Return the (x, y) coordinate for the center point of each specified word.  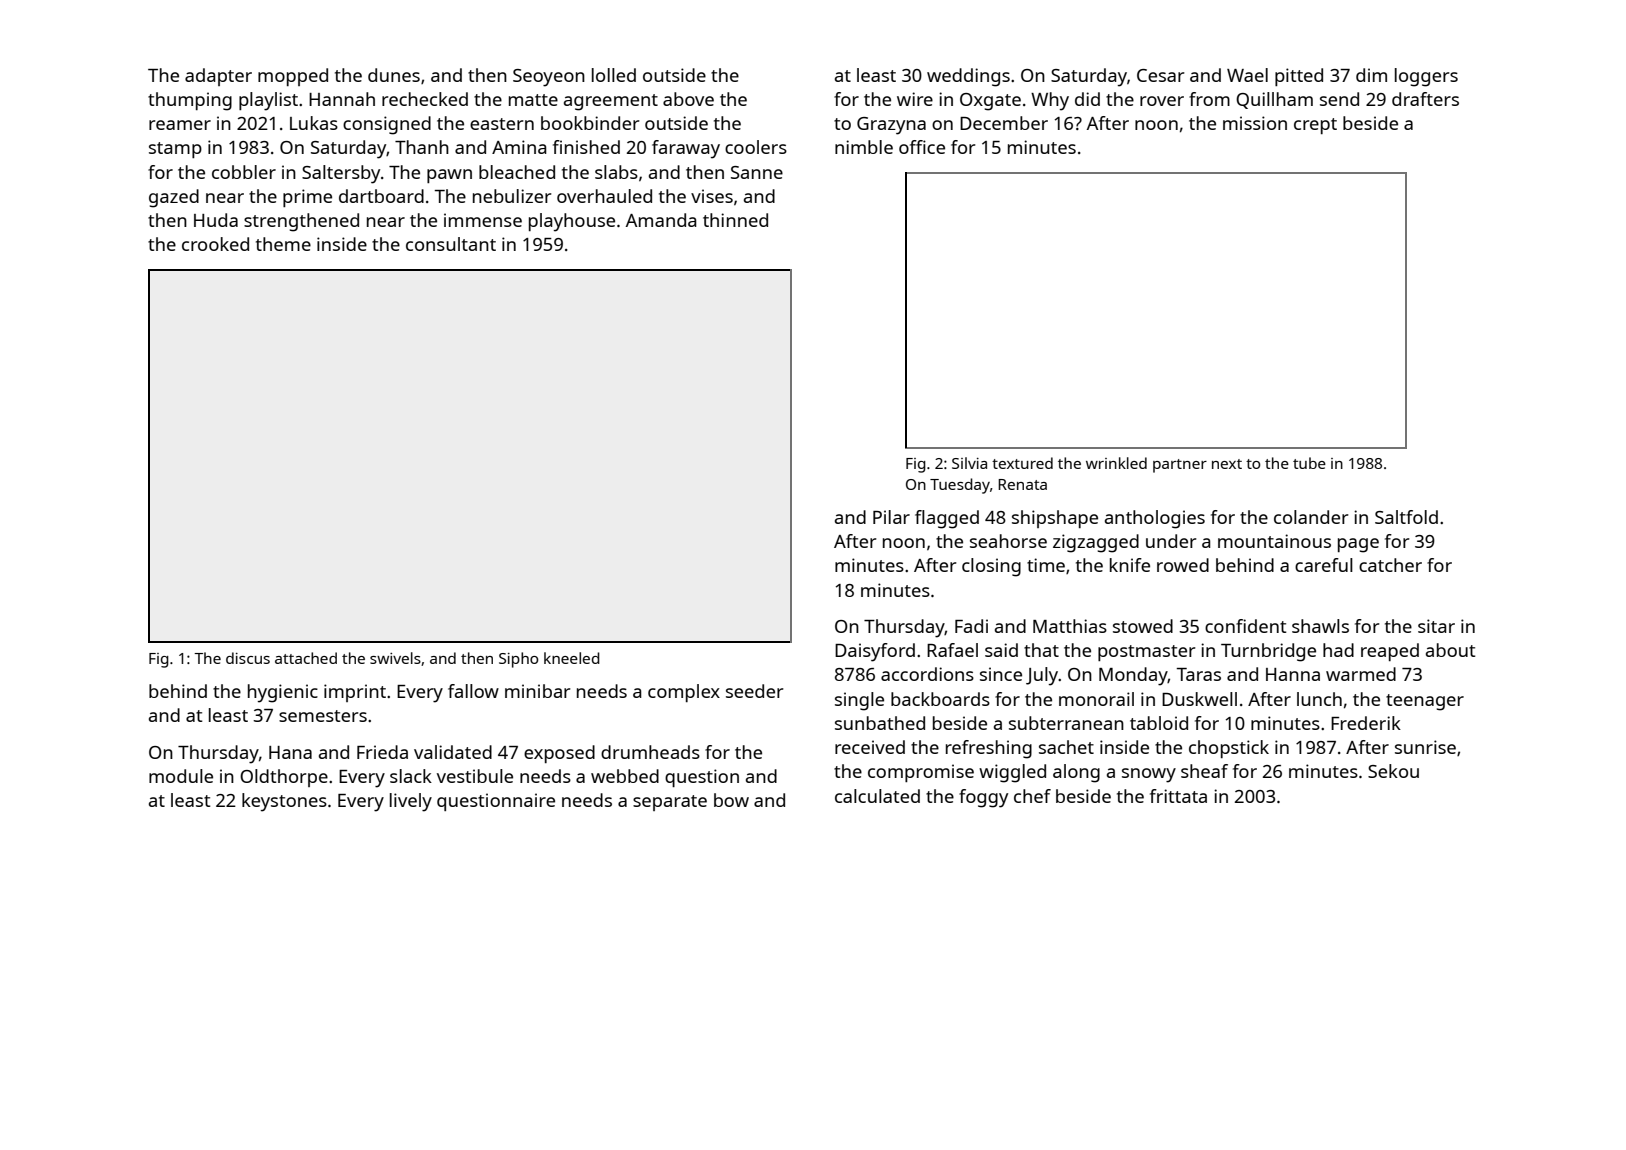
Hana (290, 752)
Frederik (1366, 723)
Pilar (891, 517)
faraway (686, 149)
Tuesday (960, 486)
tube (1309, 463)
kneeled (572, 658)
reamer (180, 125)
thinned (735, 220)
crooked (215, 244)
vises (712, 196)
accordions (927, 674)
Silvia (969, 463)
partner (1180, 466)
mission (1255, 123)
